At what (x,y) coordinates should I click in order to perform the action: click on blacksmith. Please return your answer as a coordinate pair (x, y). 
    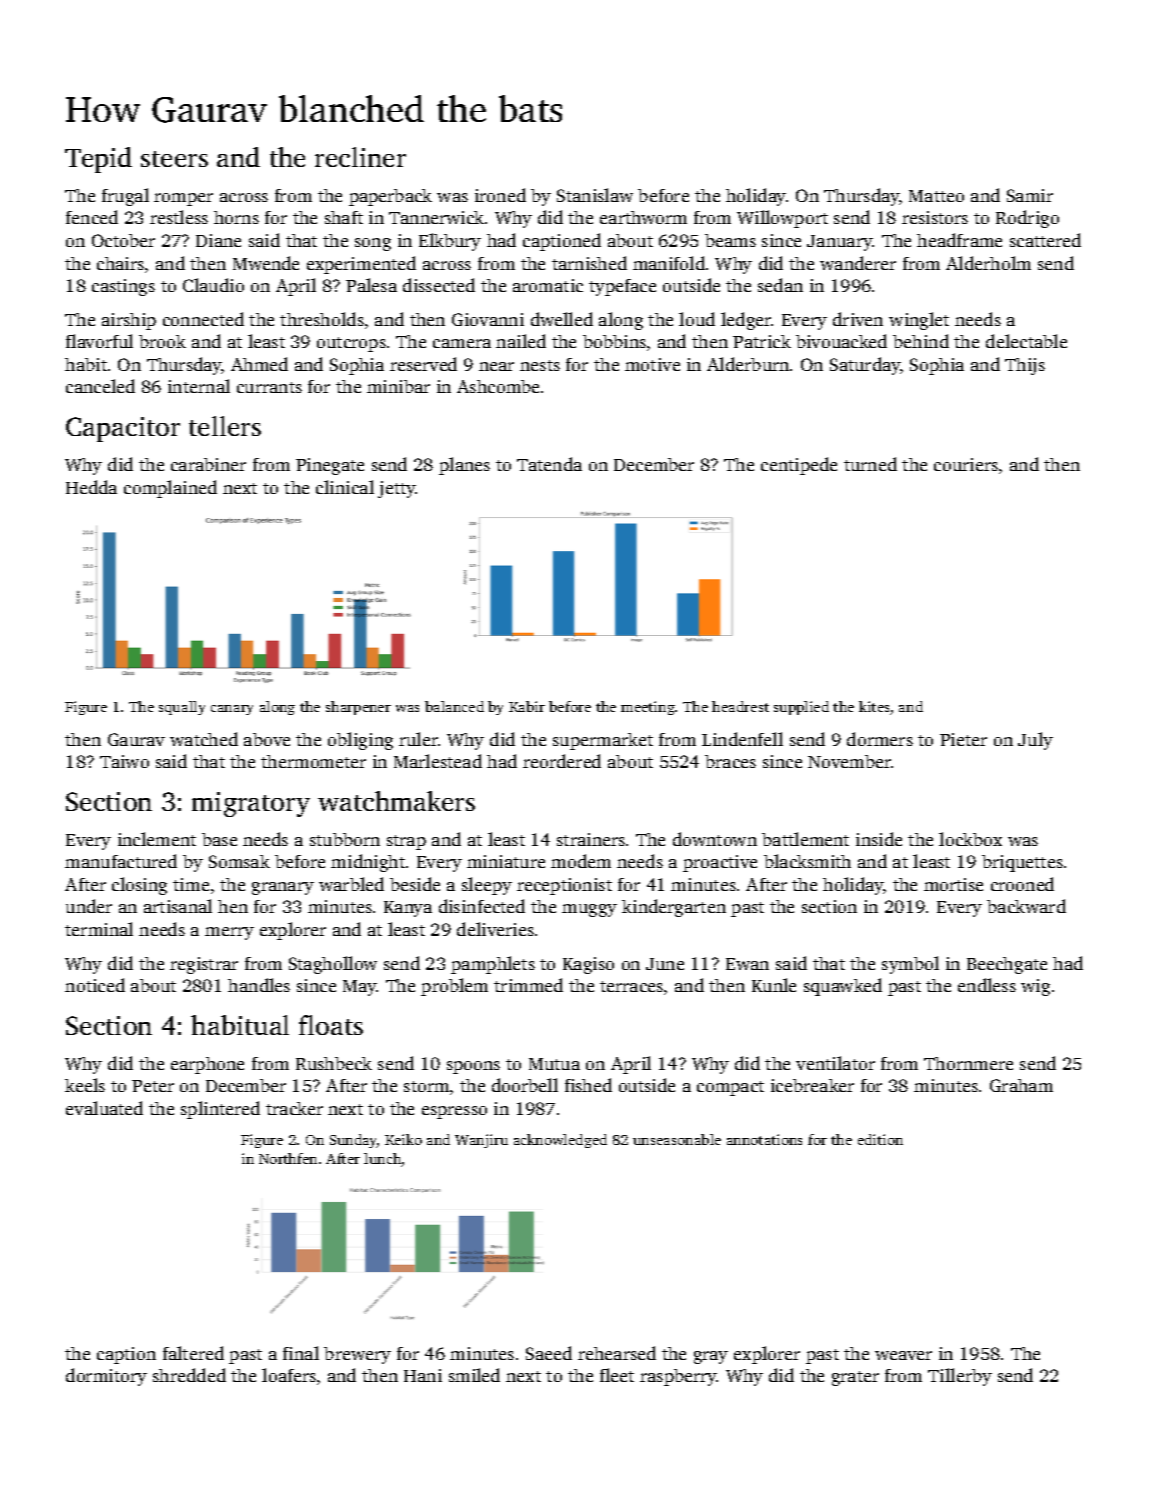
    Looking at the image, I should click on (807, 861).
